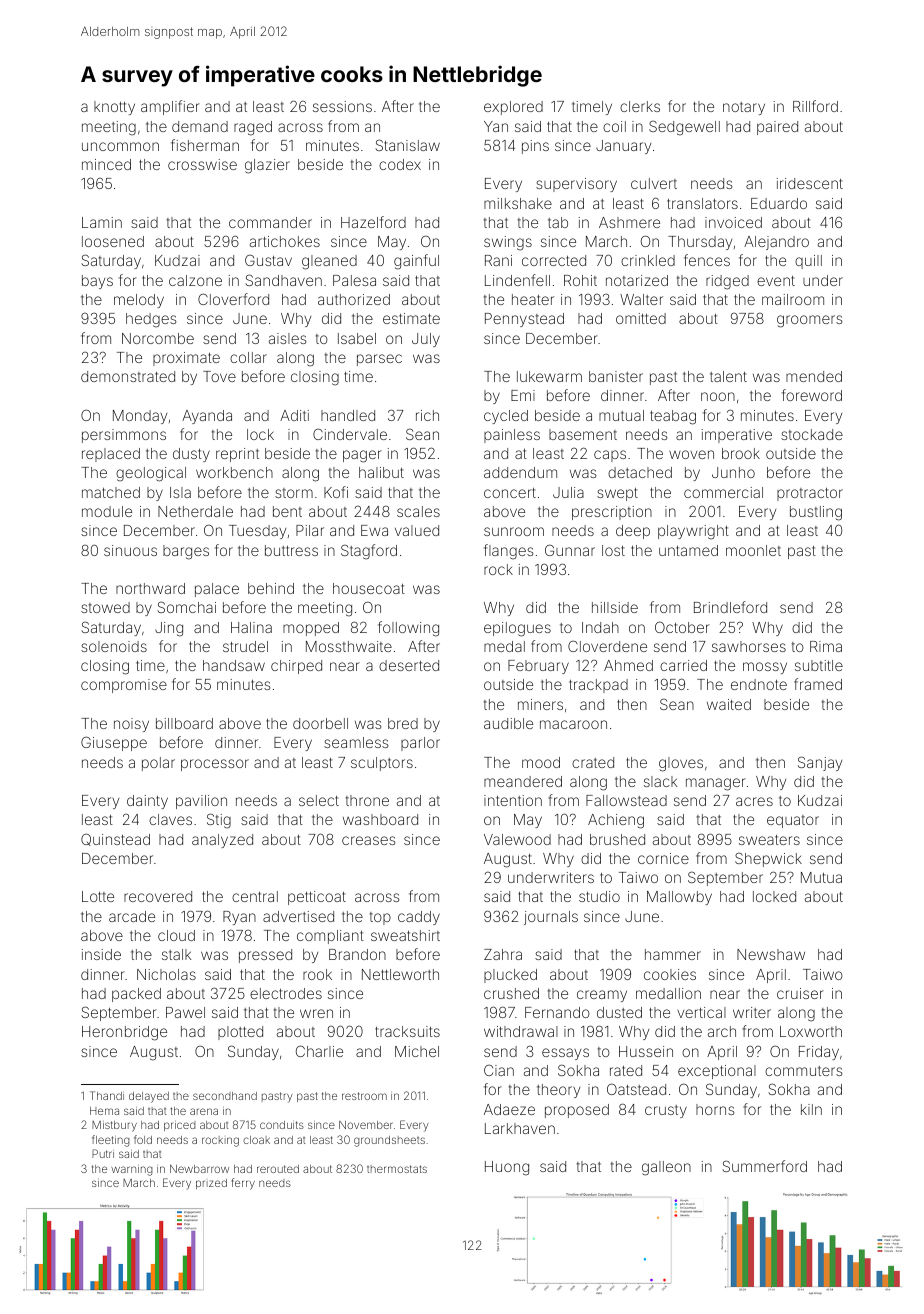 This image has height=1314, width=924. I want to click on raged, so click(253, 128).
